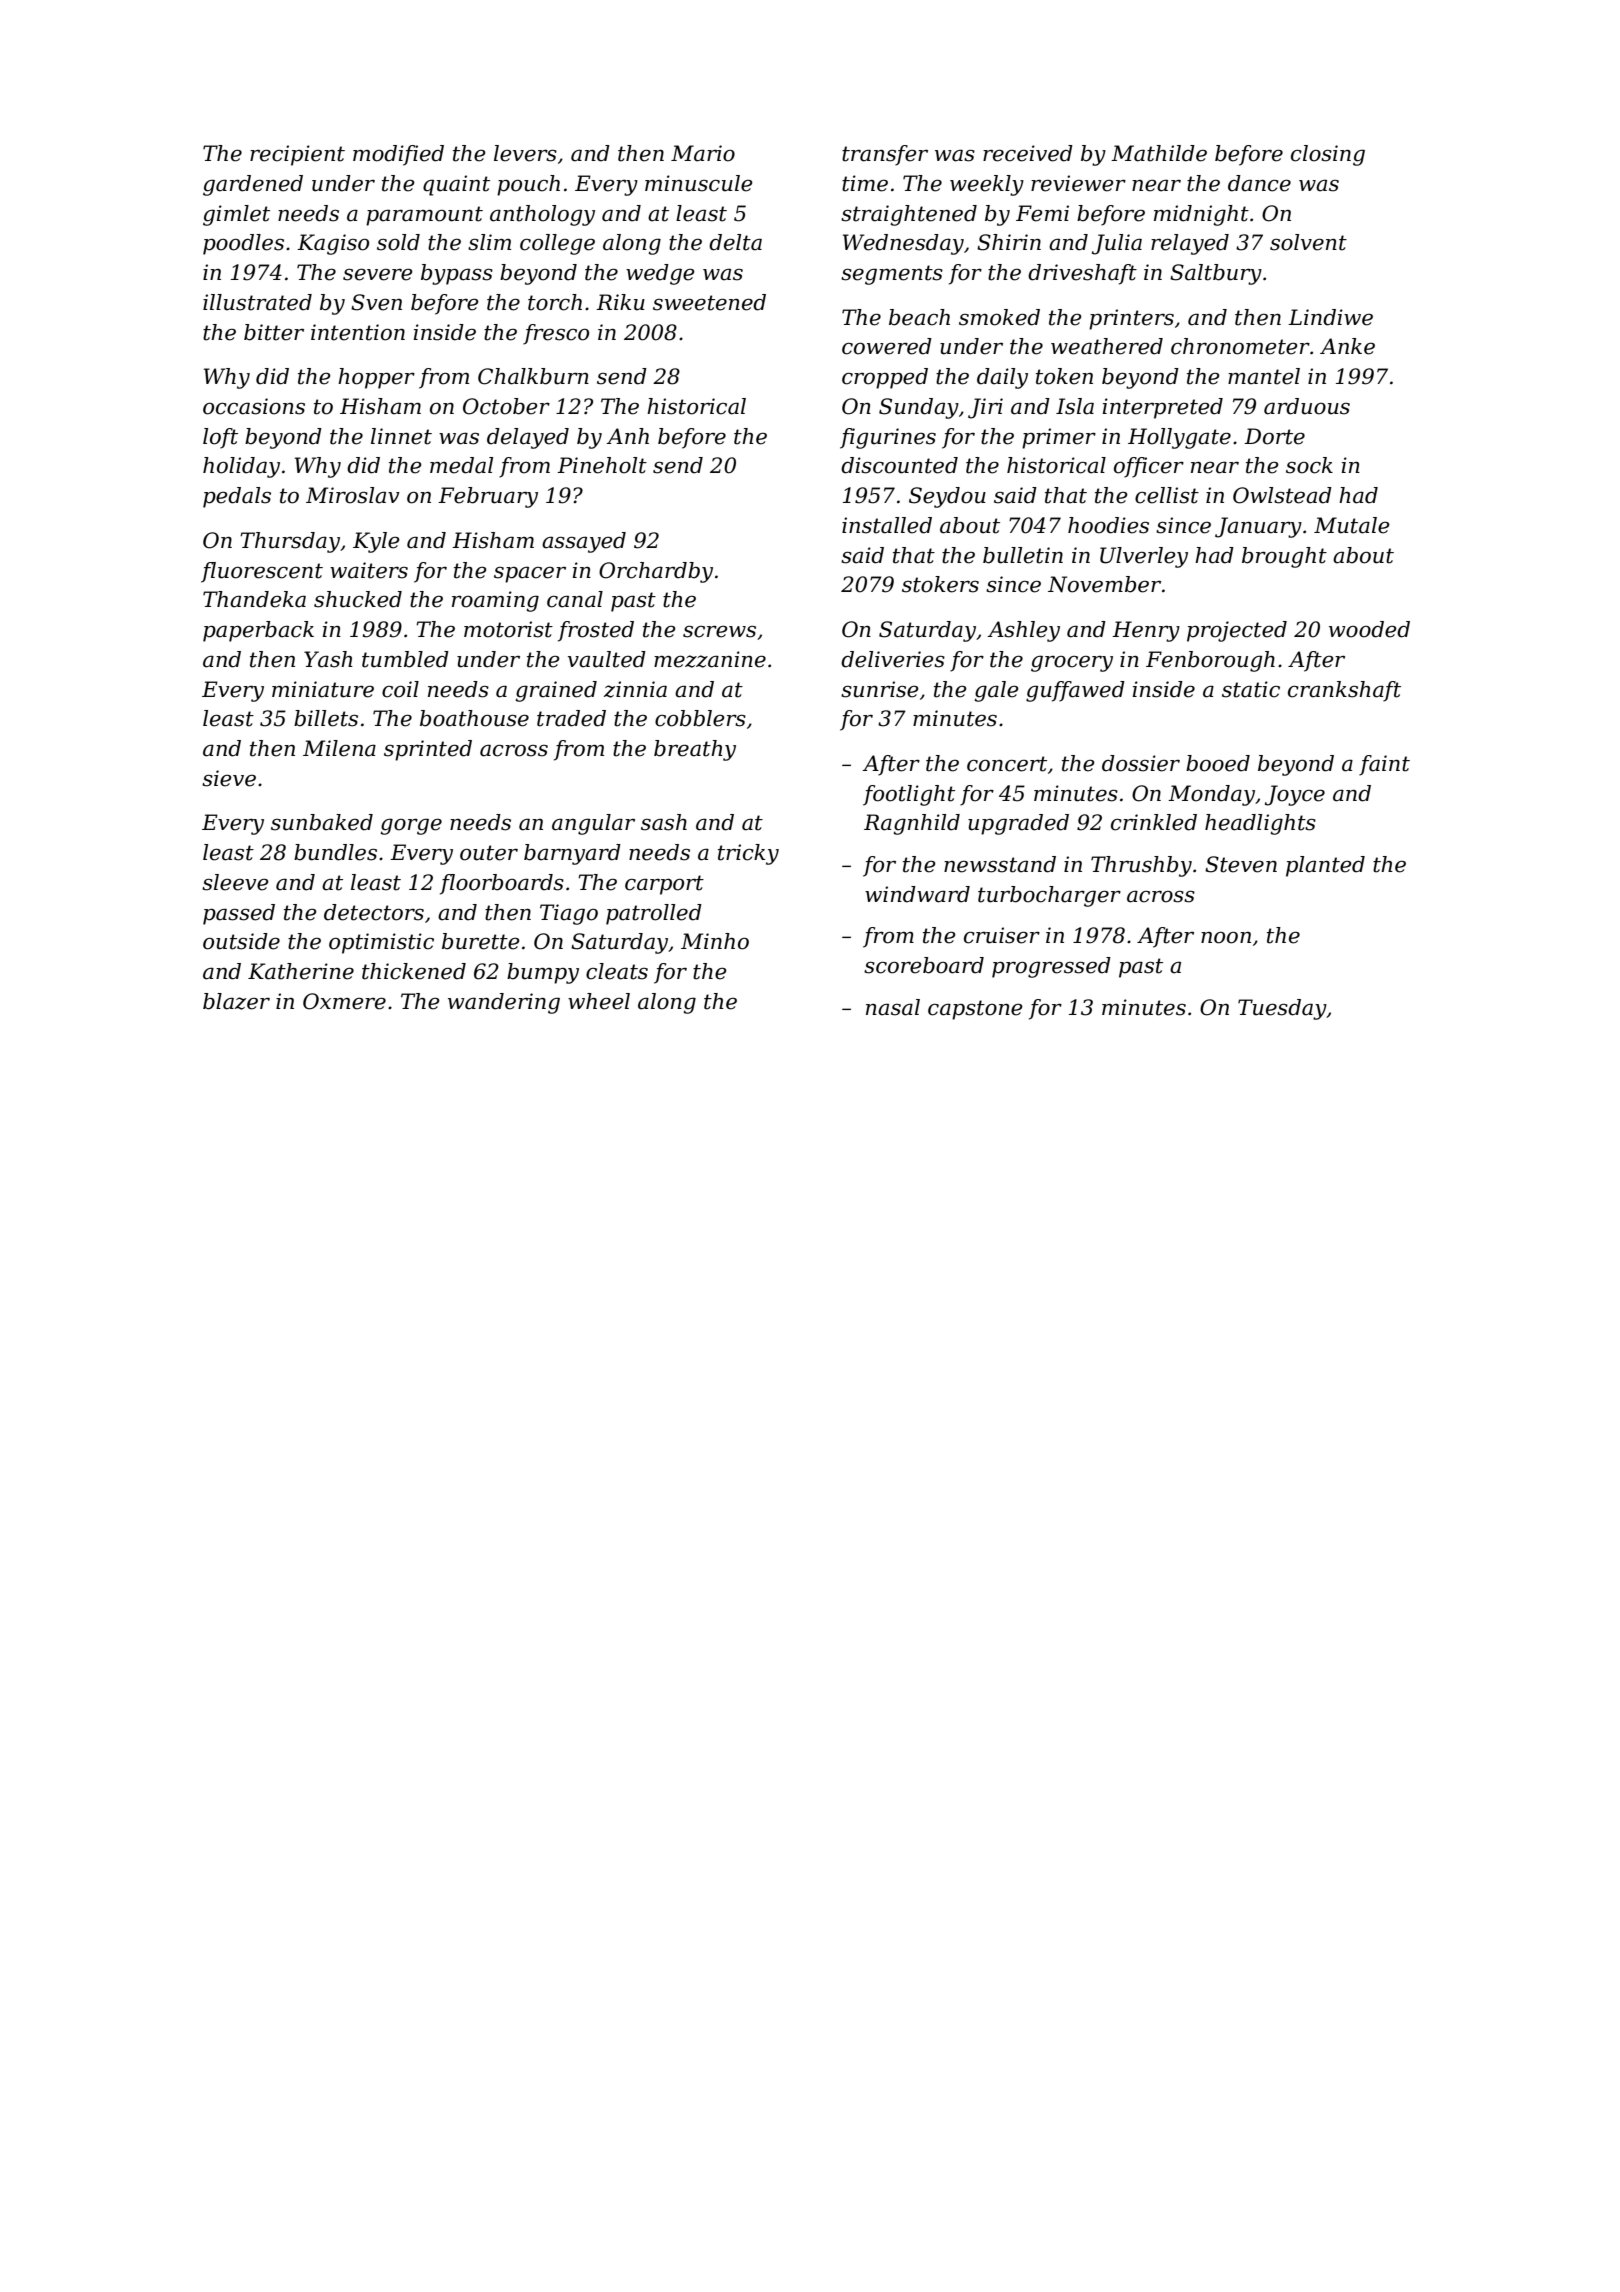  Describe the element at coordinates (656, 572) in the document. I see `Orchardby` at that location.
